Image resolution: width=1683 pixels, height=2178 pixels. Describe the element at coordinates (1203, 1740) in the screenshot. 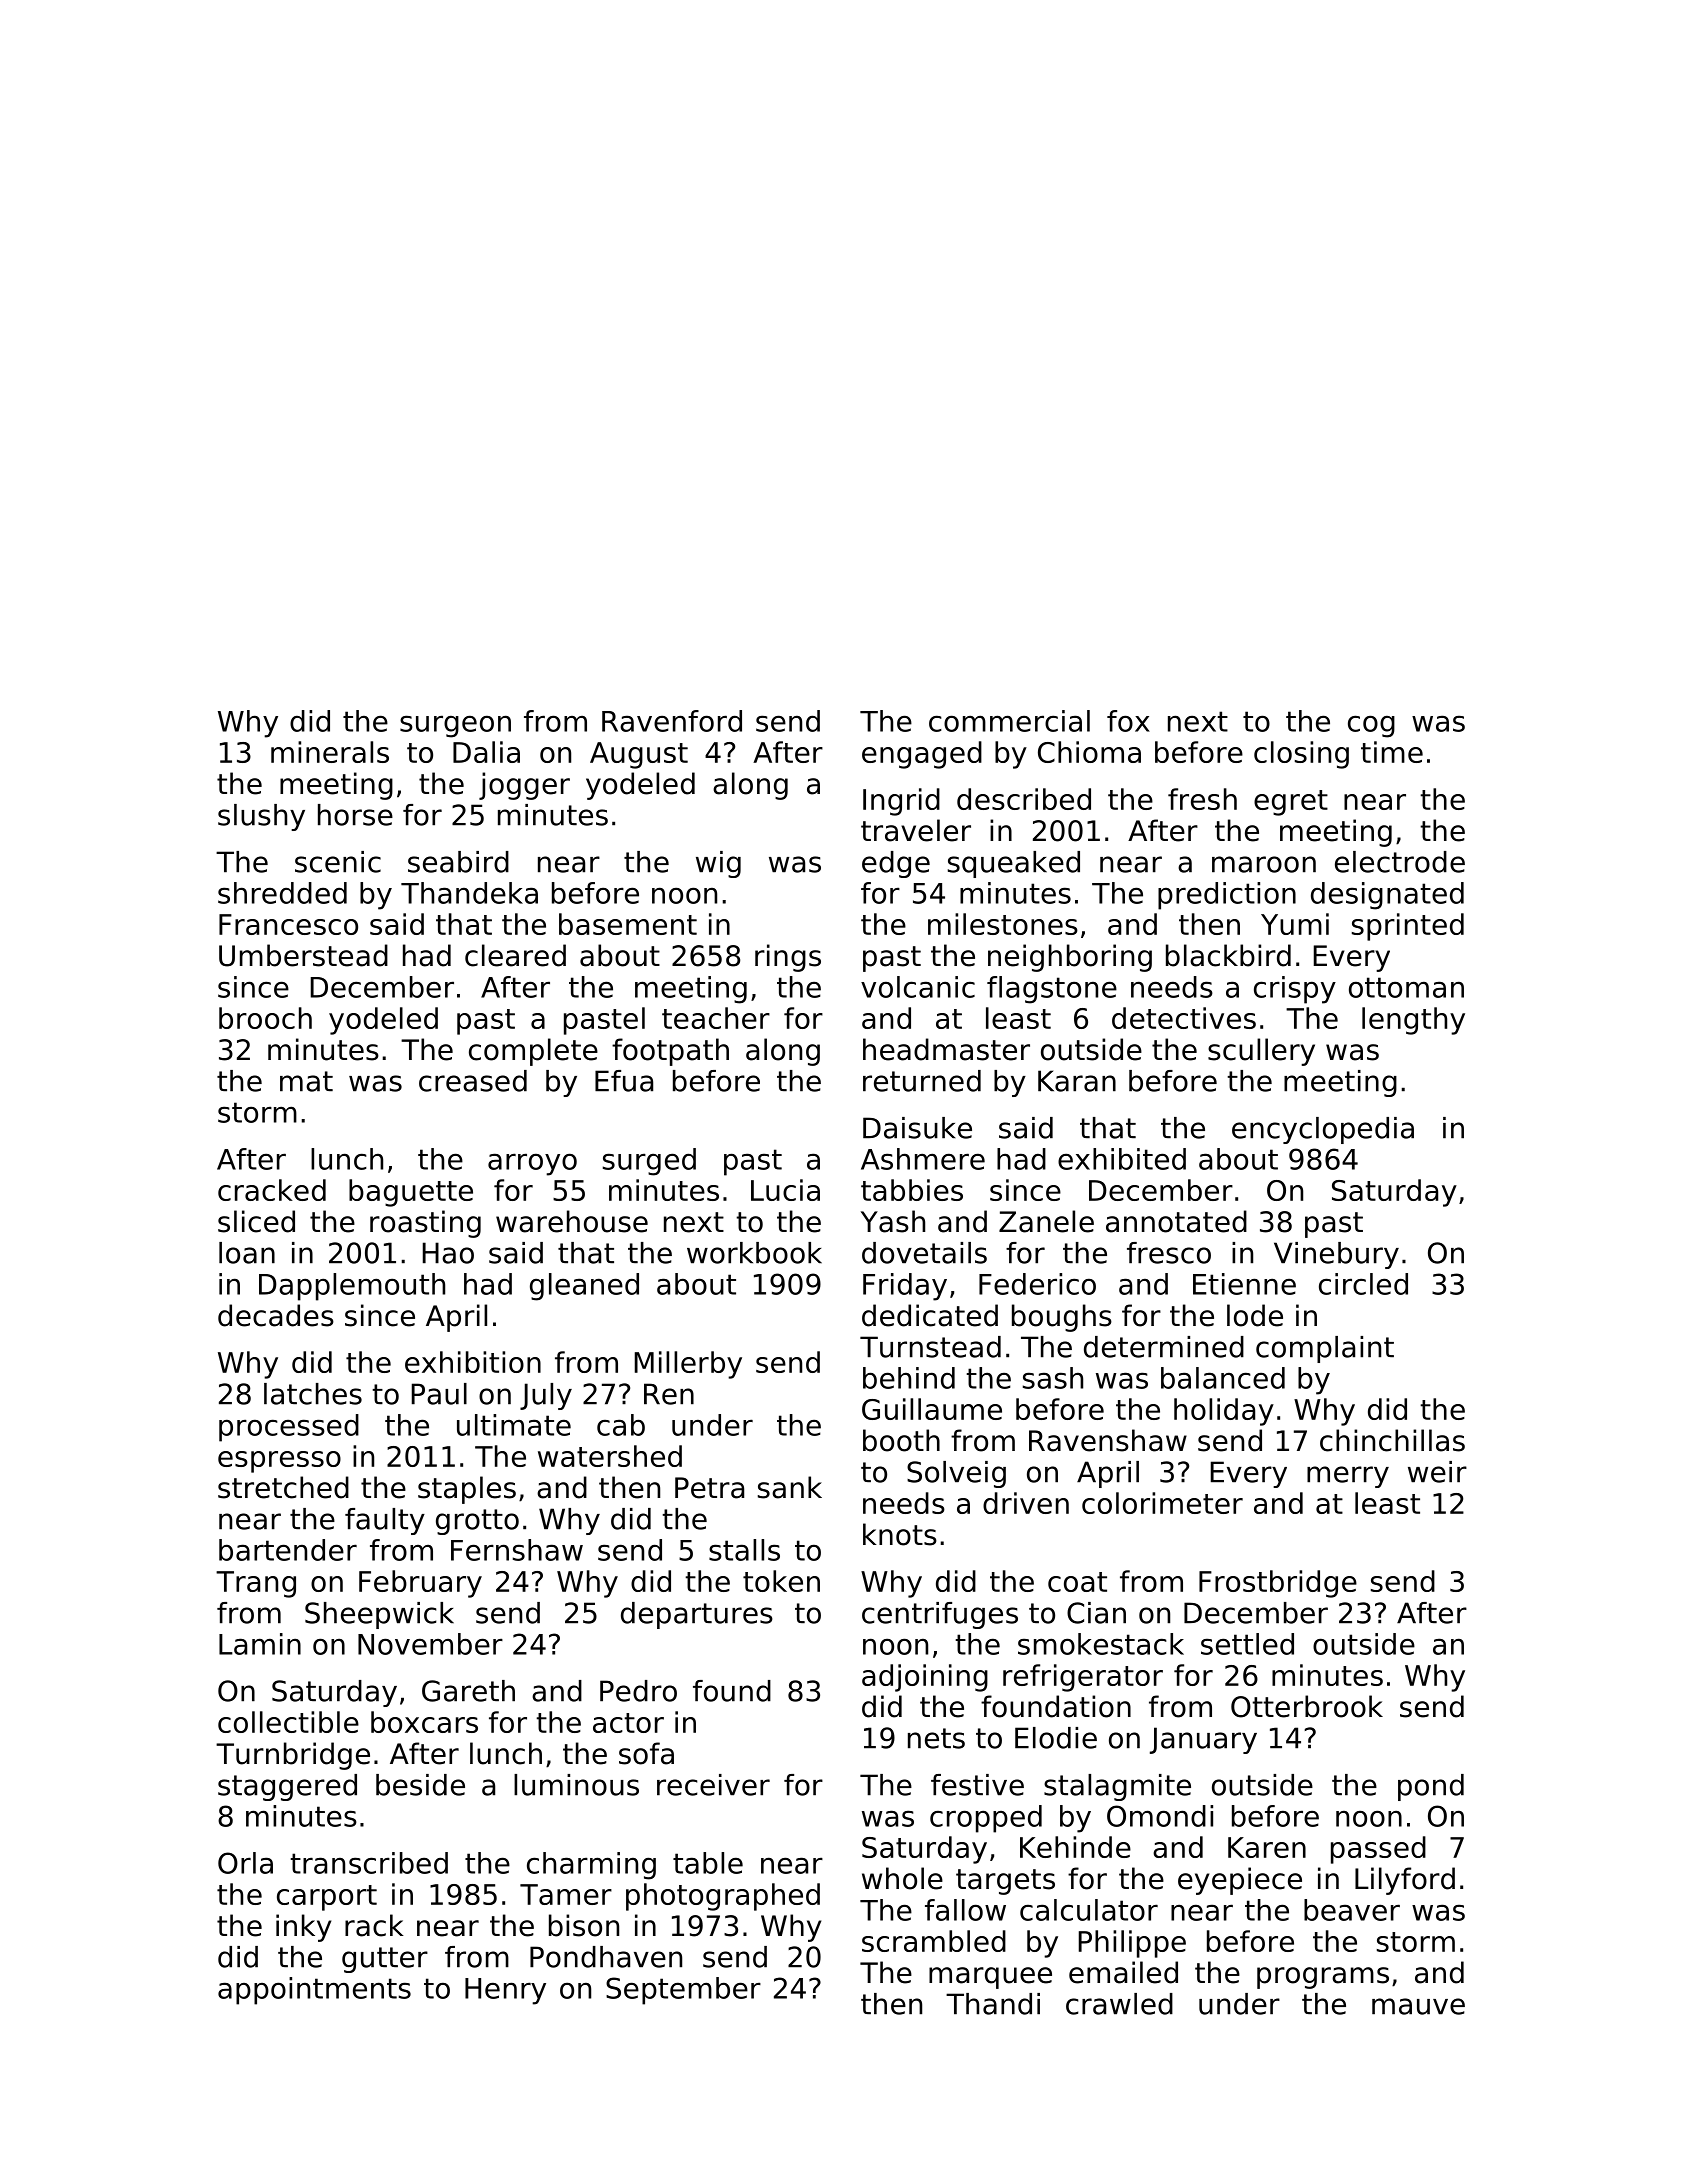

I see `January` at that location.
